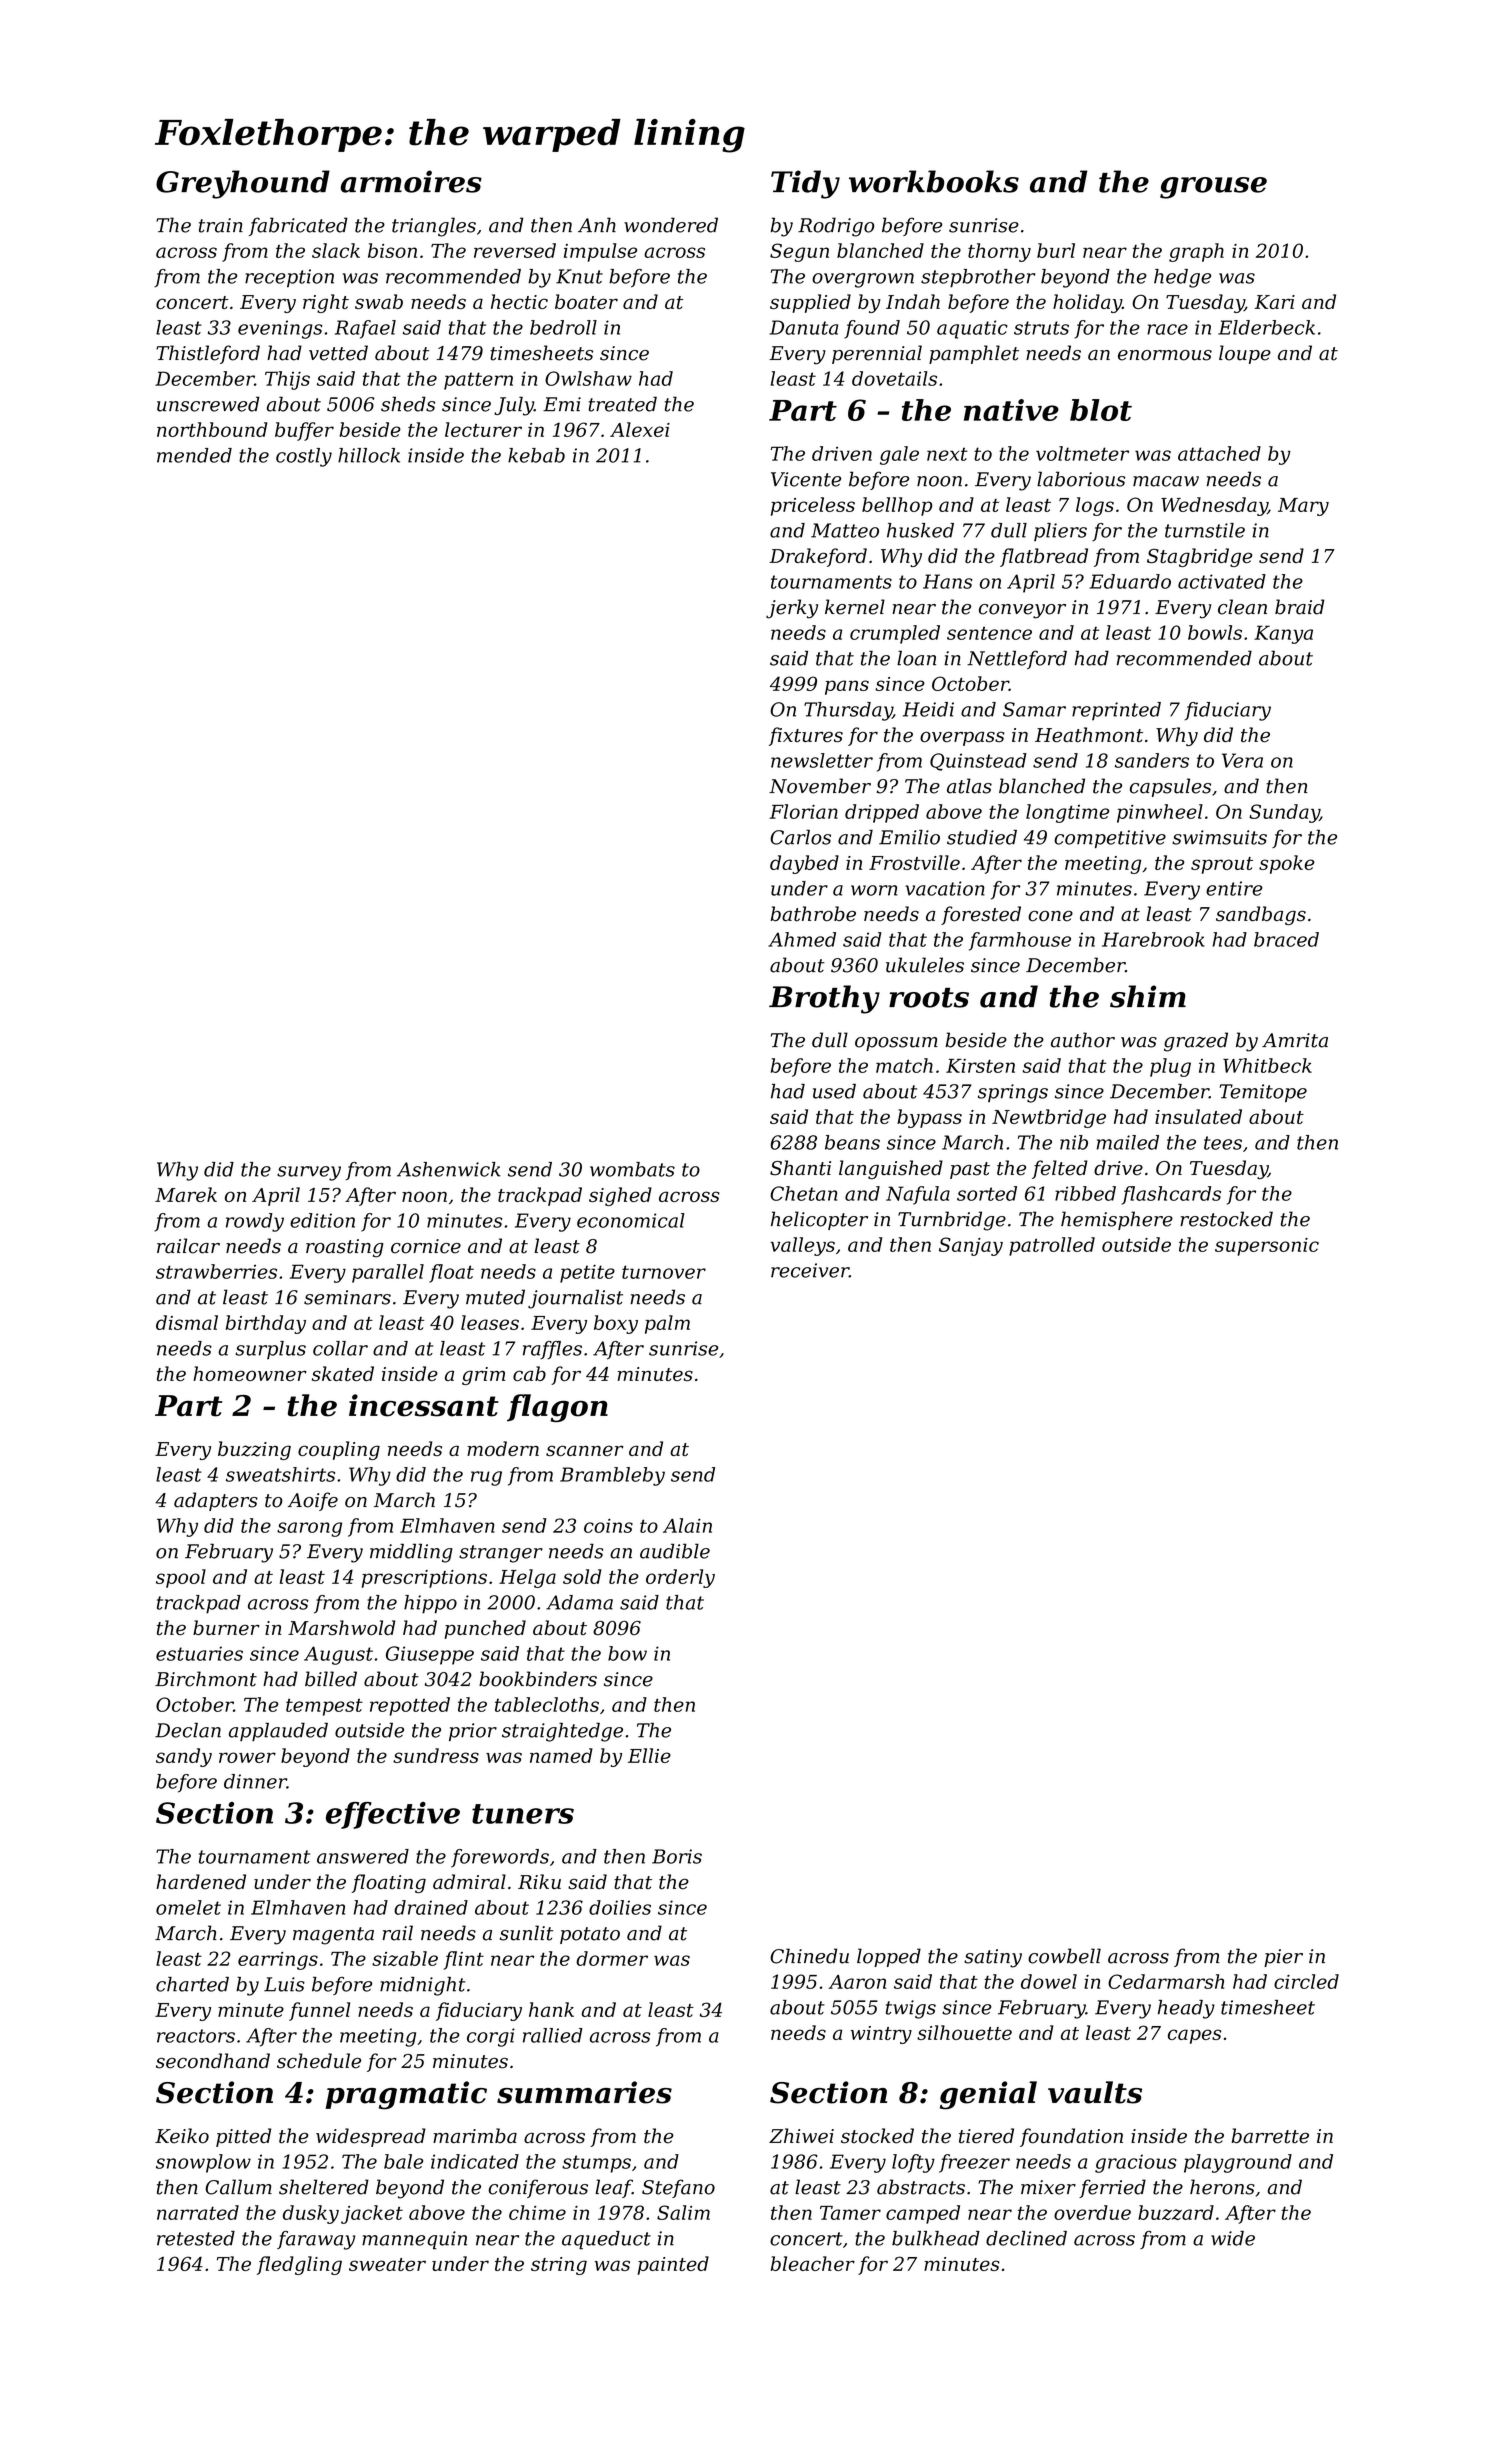  Describe the element at coordinates (805, 184) in the screenshot. I see `Tidy` at that location.
